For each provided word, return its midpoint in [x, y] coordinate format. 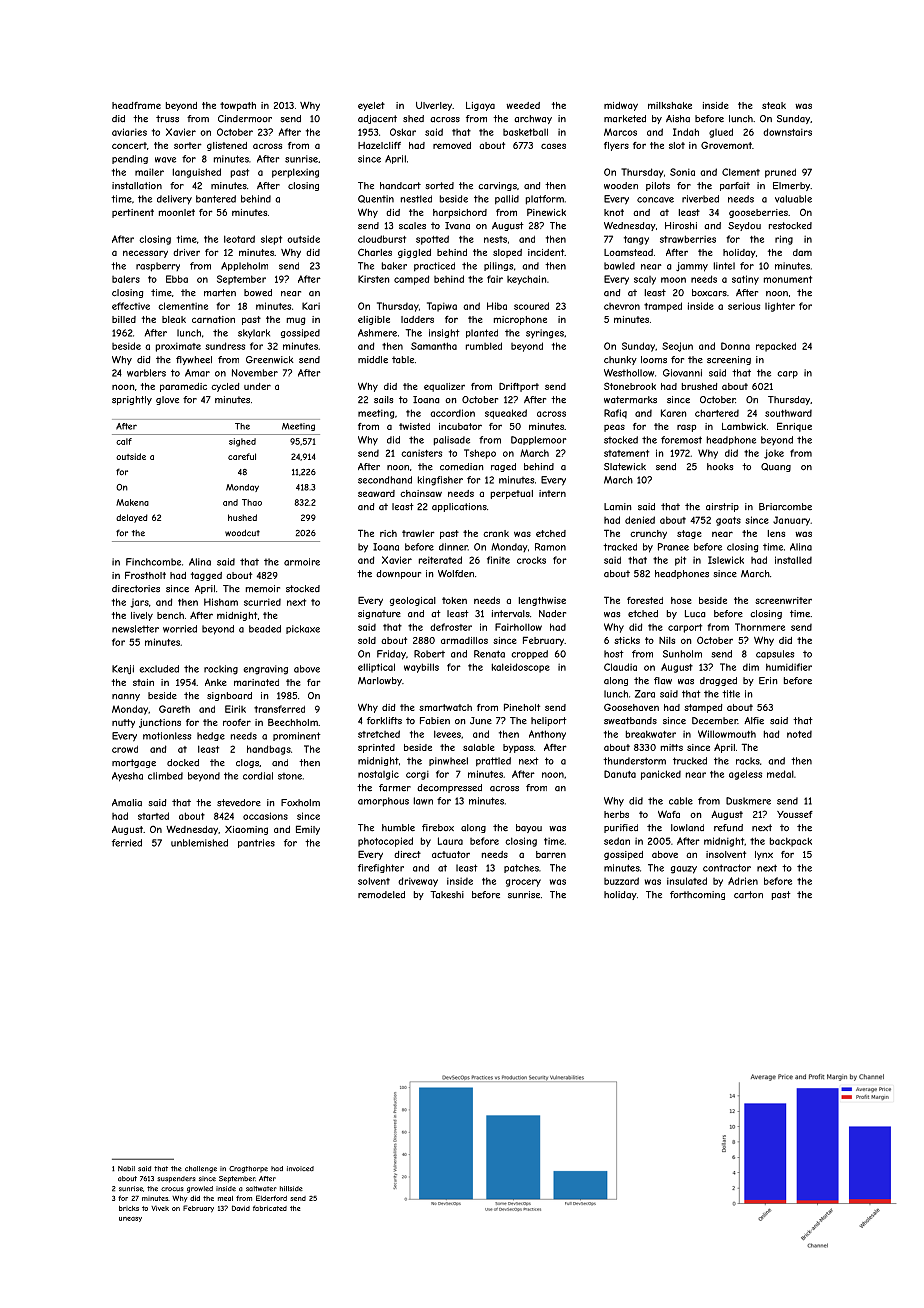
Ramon [550, 547]
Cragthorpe [248, 1169]
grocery [523, 883]
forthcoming [697, 895]
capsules [775, 654]
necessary [145, 254]
